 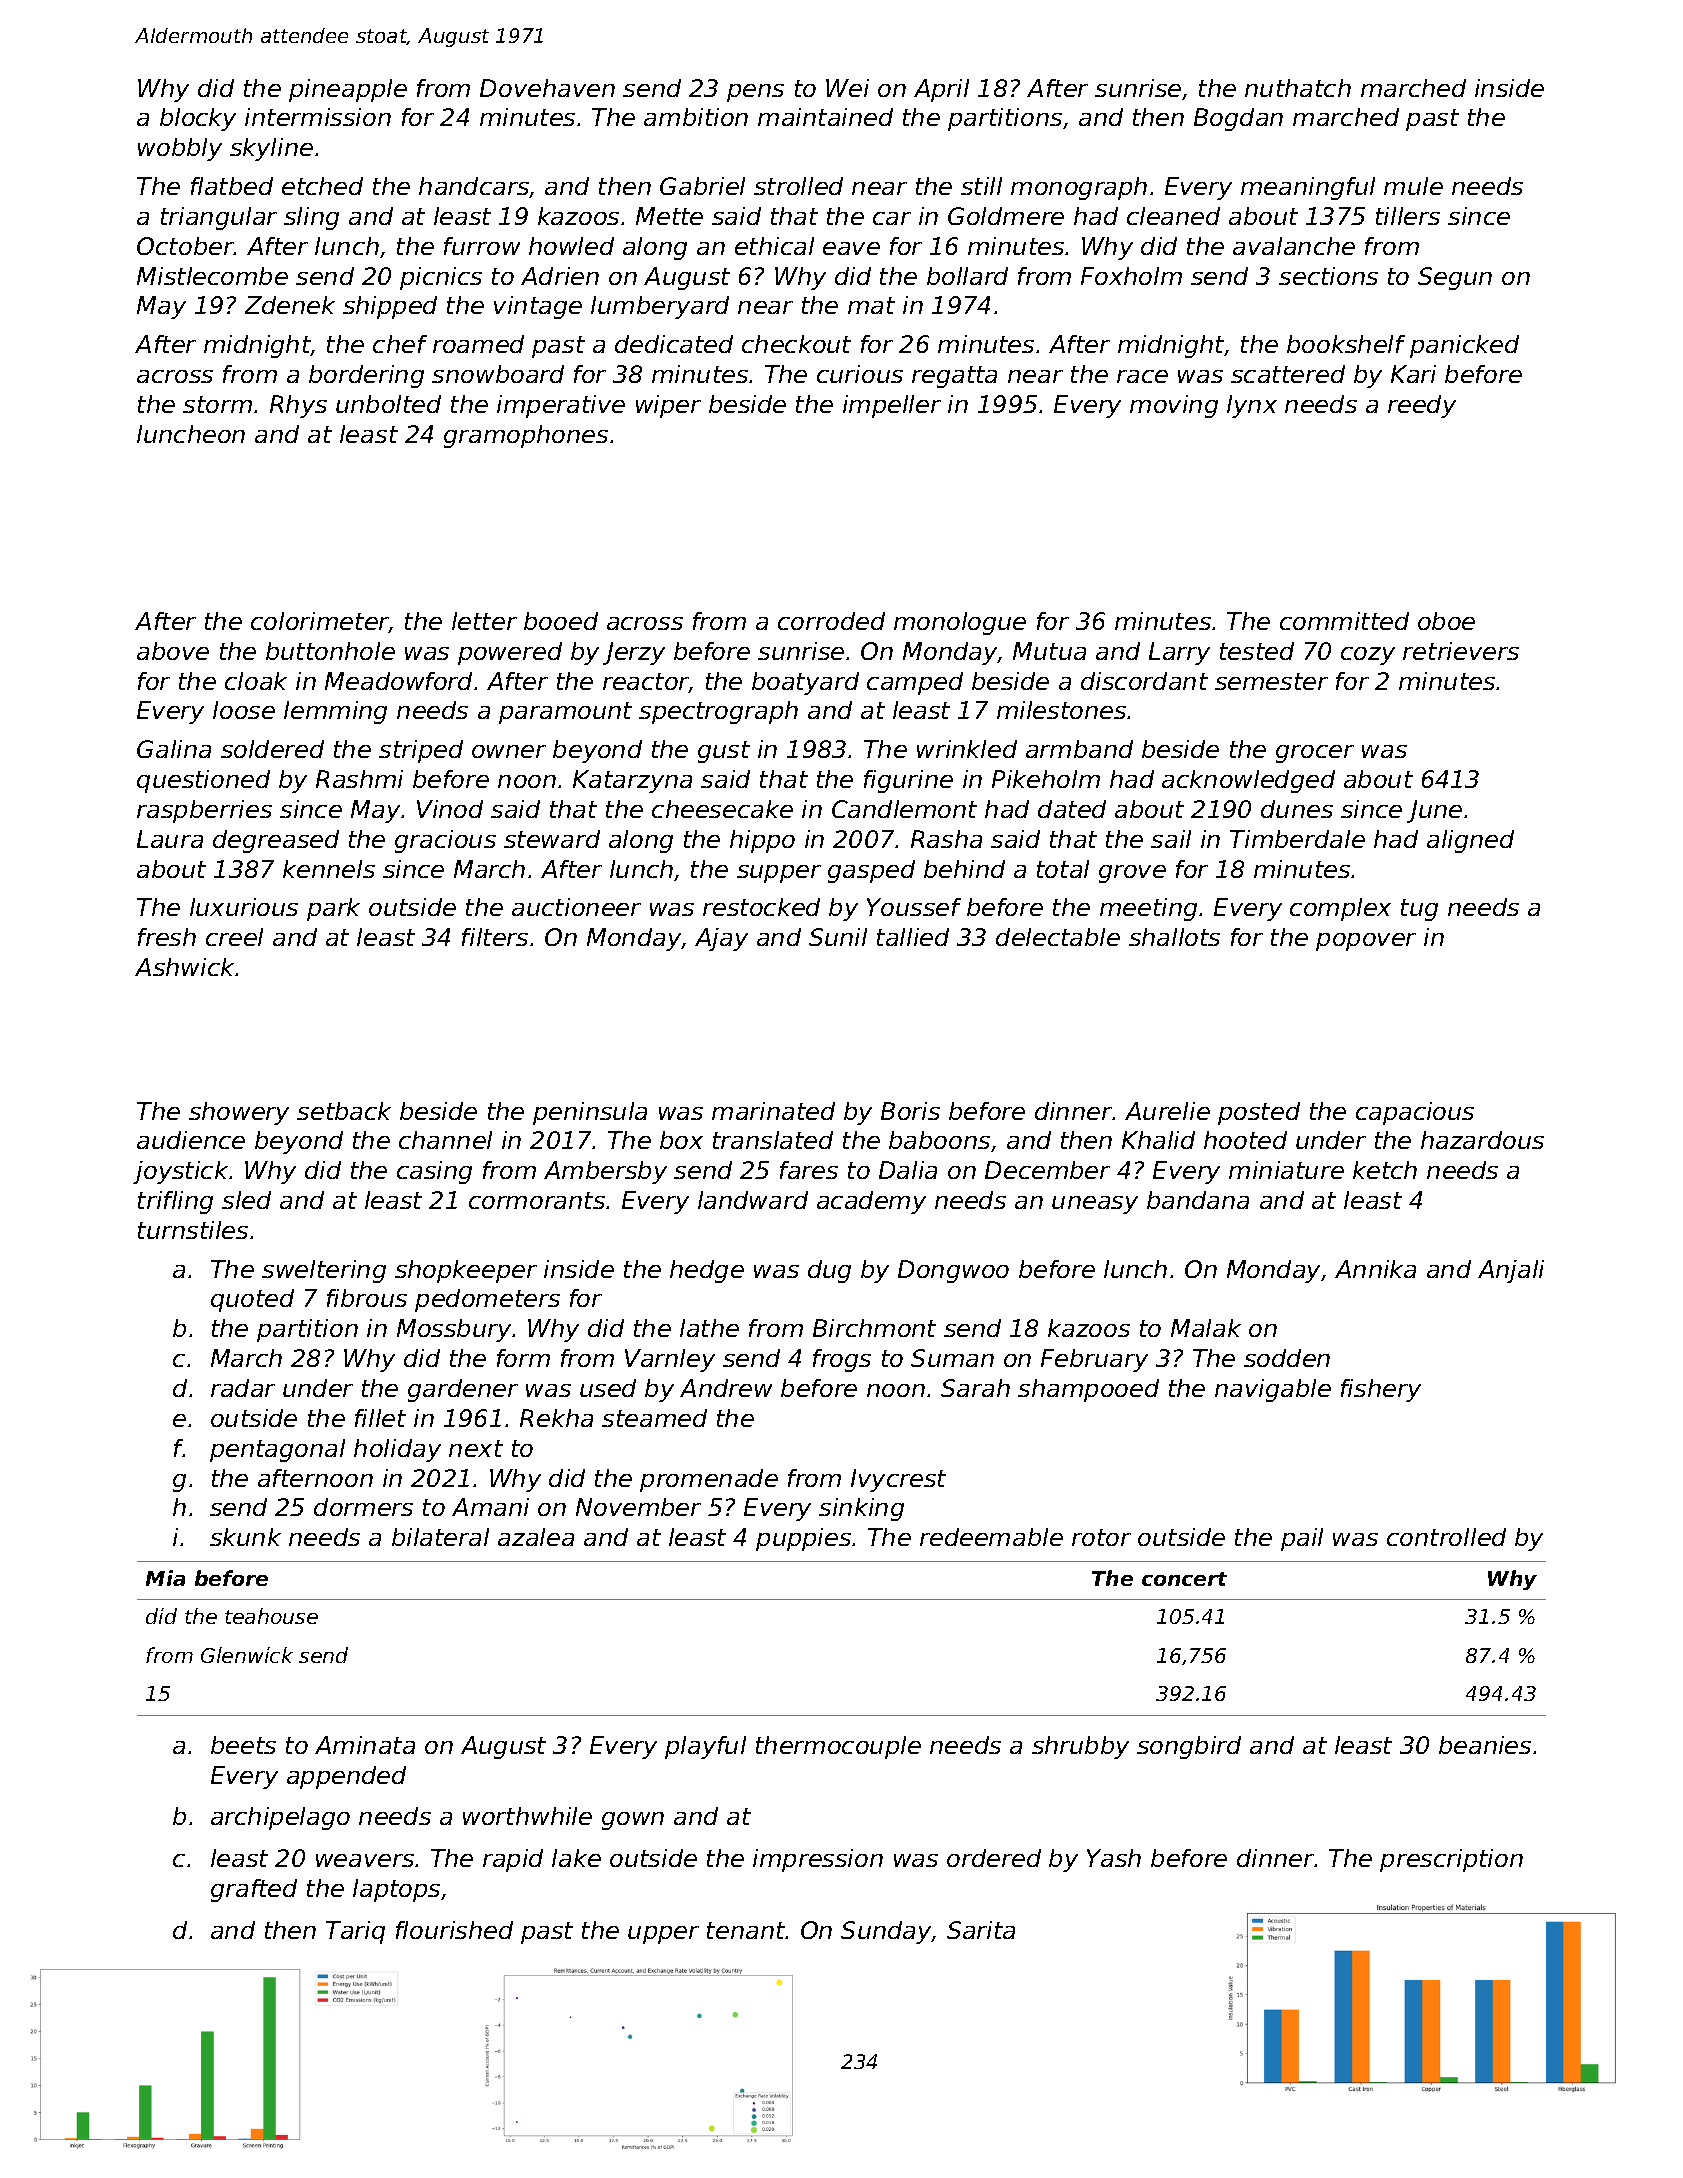 What do you see at coordinates (1464, 346) in the document?
I see `panicked` at bounding box center [1464, 346].
